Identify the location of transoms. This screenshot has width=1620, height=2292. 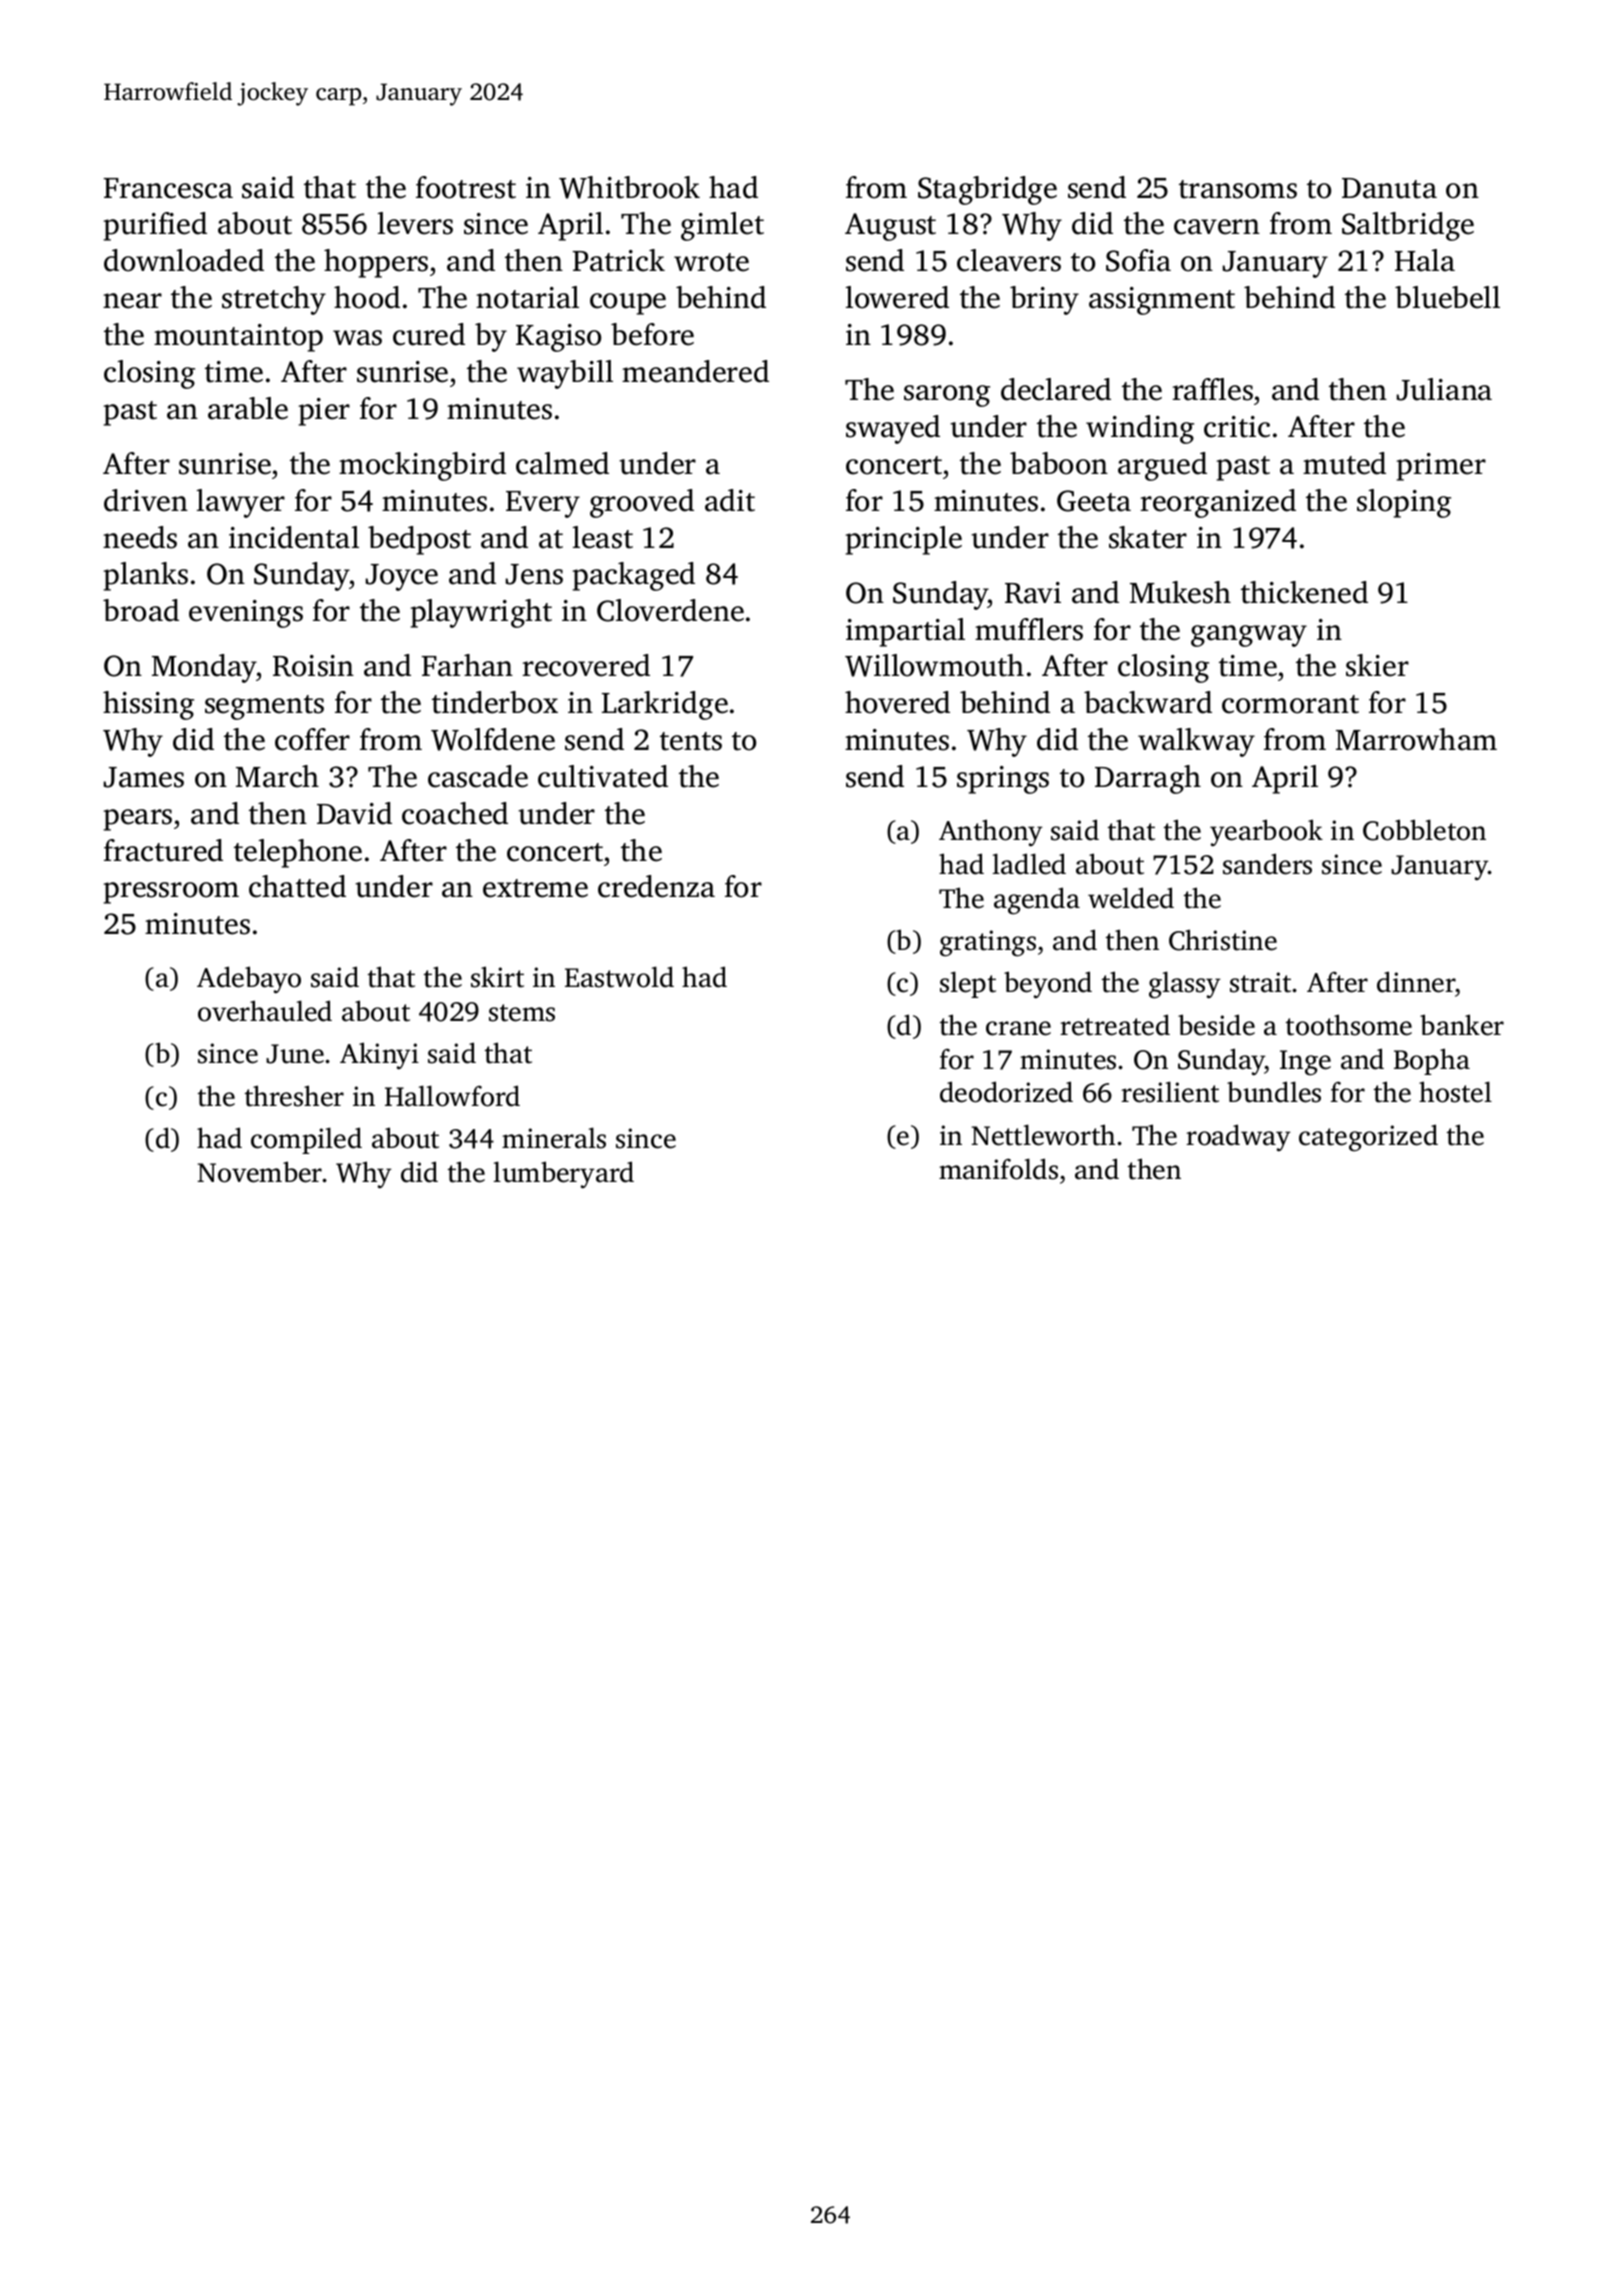
(1238, 189).
